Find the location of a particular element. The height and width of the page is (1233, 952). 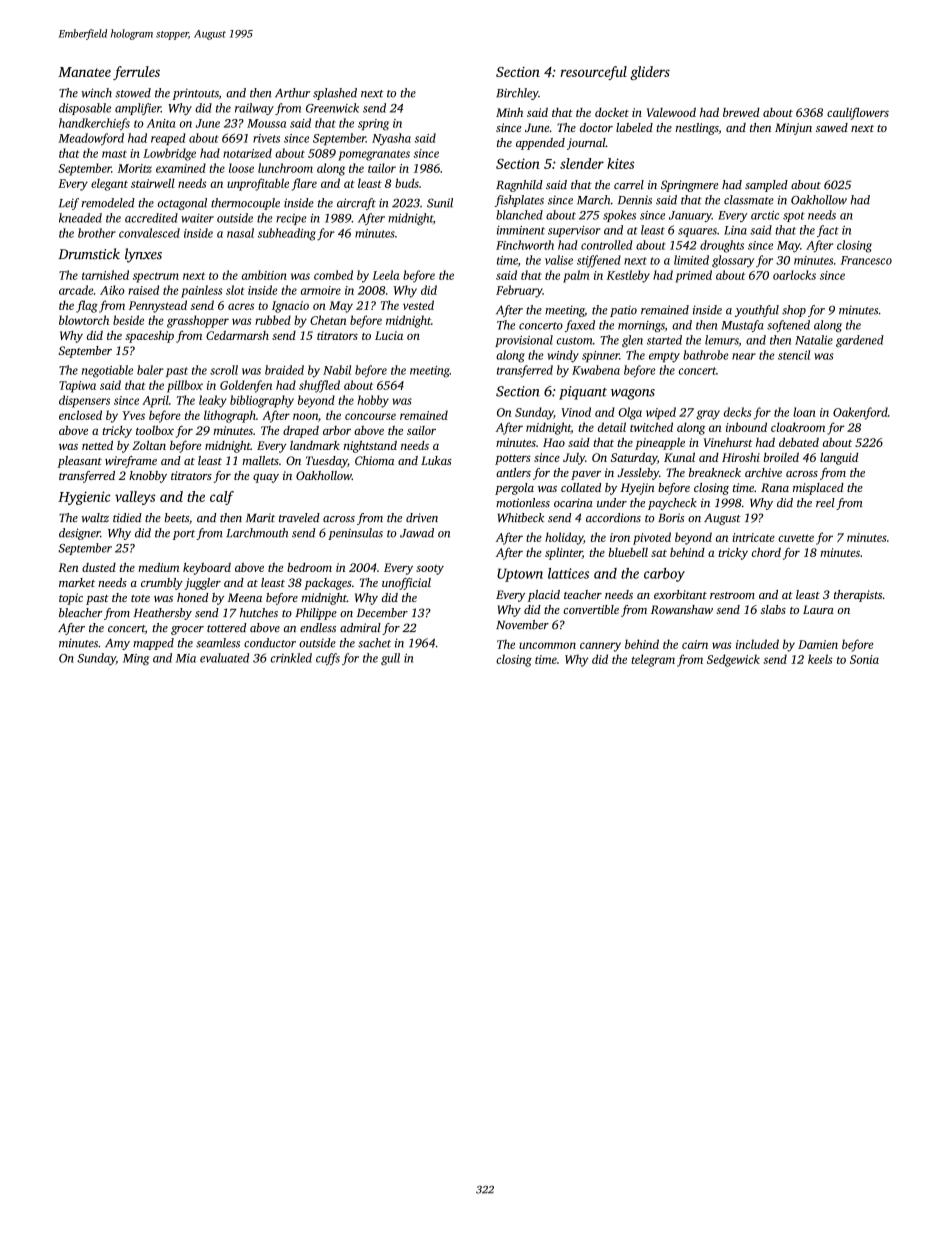

lemurs is located at coordinates (722, 341).
